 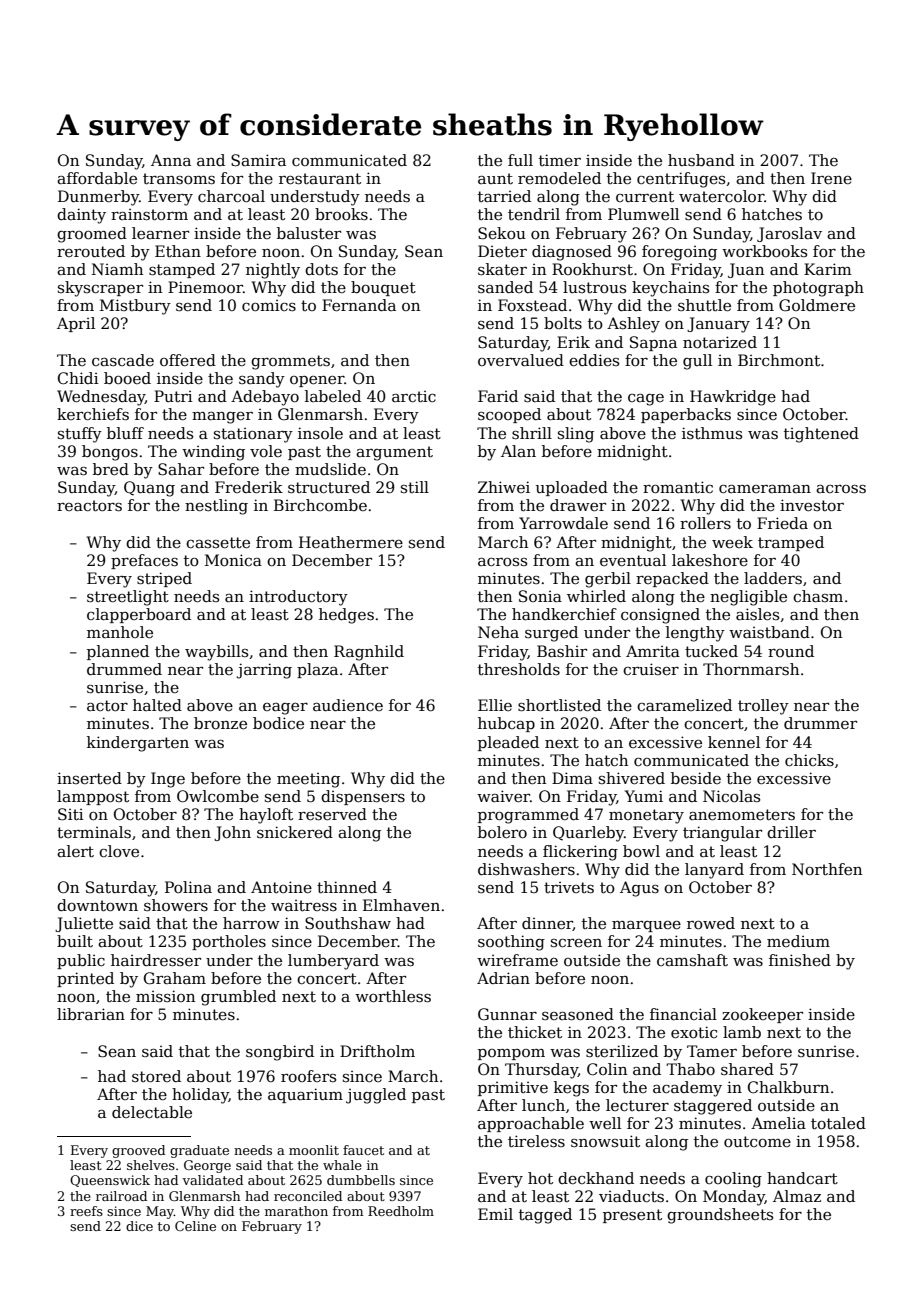 What do you see at coordinates (144, 561) in the screenshot?
I see `prefaces` at bounding box center [144, 561].
